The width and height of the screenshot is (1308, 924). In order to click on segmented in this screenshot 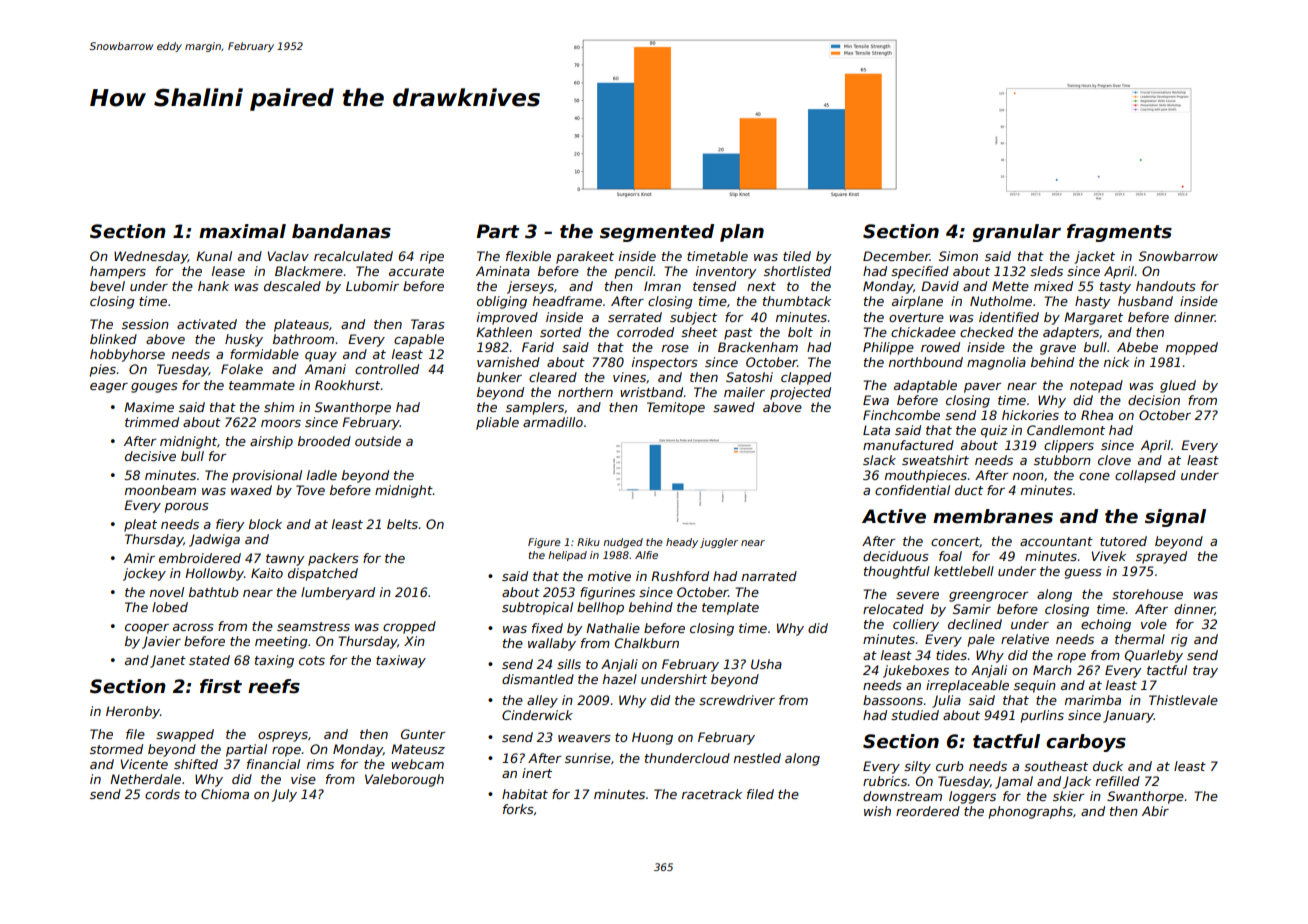, I will do `click(657, 233)`.
